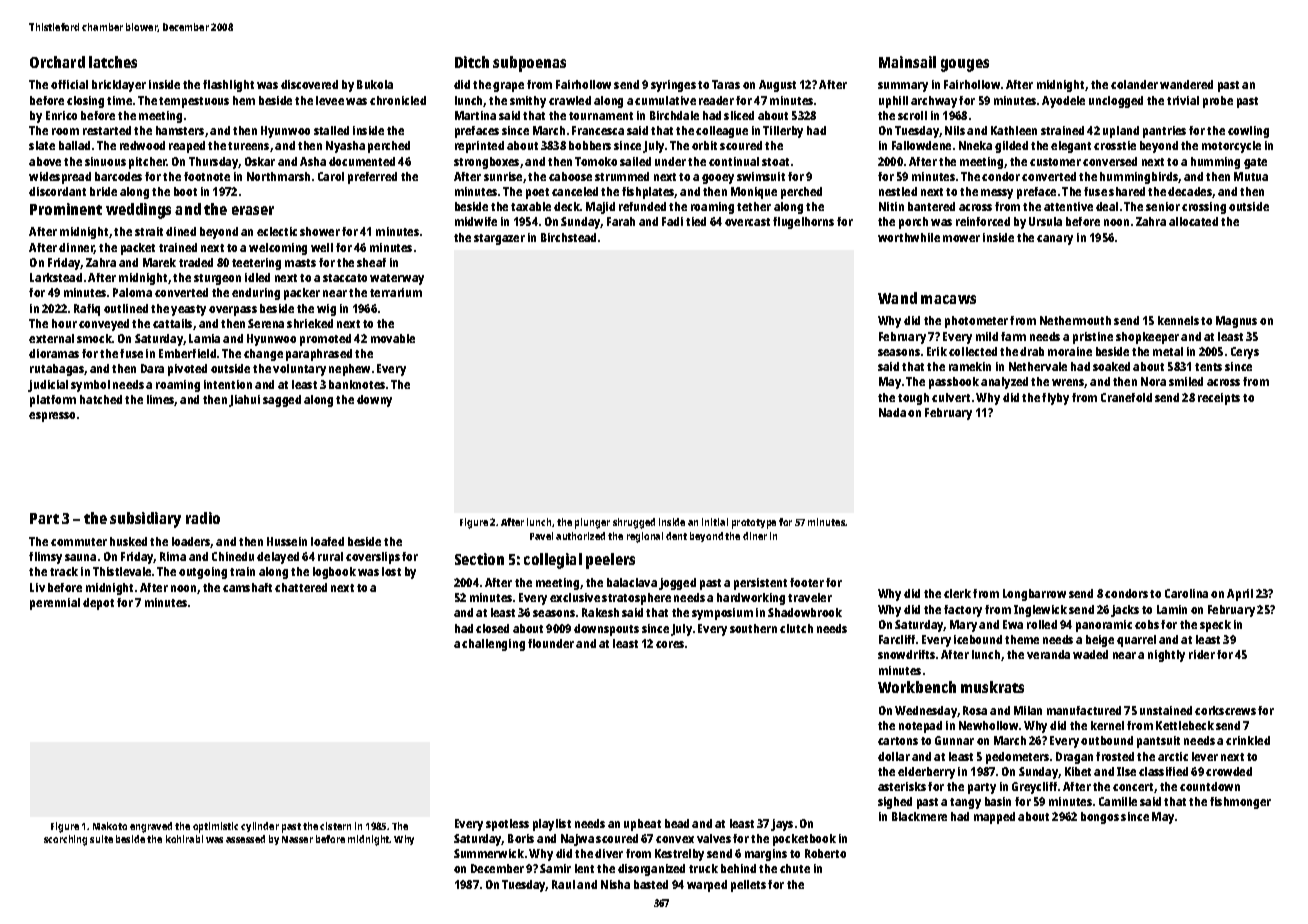 The image size is (1308, 924). I want to click on depot, so click(98, 604).
